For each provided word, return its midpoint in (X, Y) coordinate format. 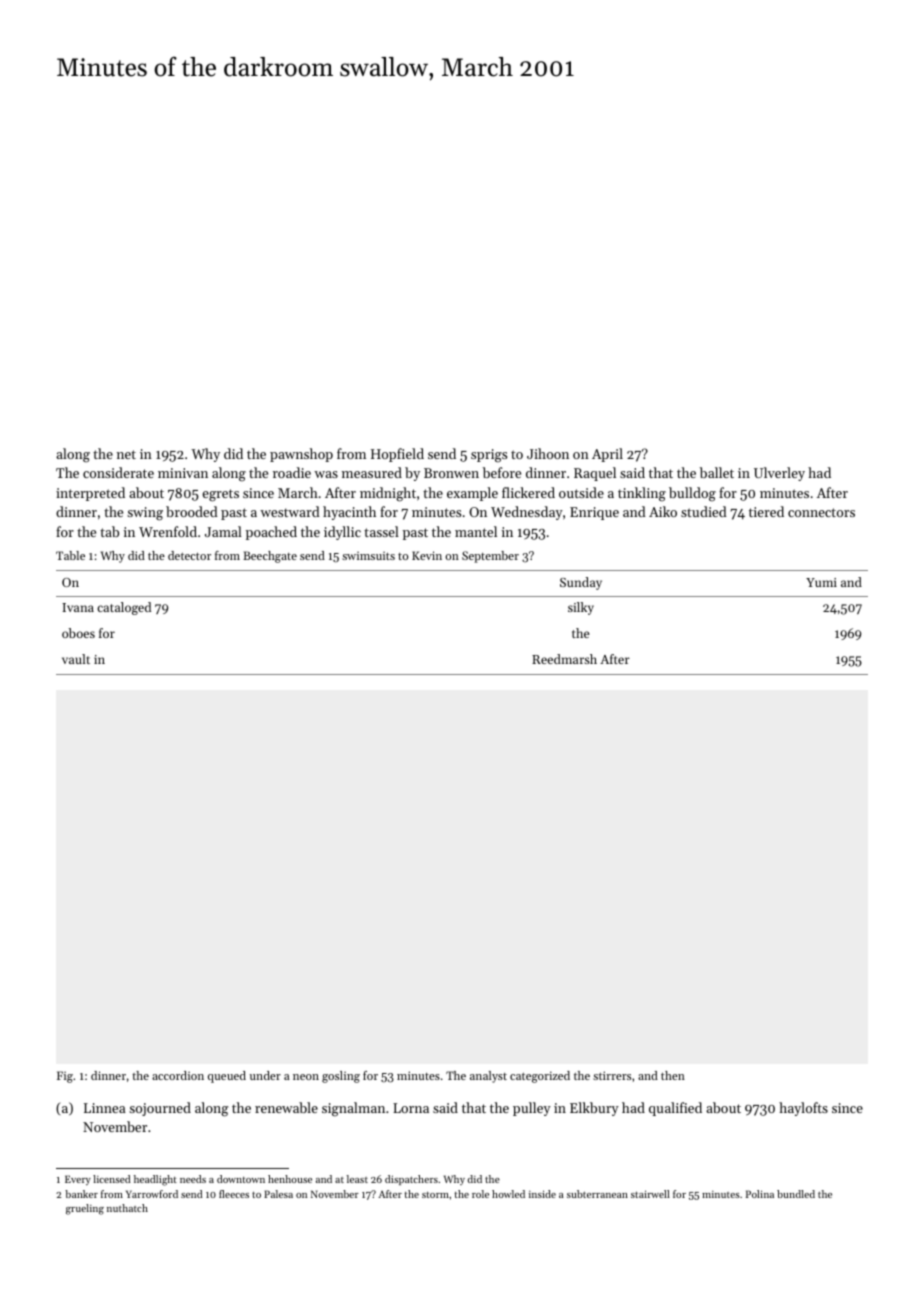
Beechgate (270, 557)
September (490, 557)
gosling (341, 1077)
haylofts (803, 1109)
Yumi (821, 582)
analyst (488, 1077)
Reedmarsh (564, 659)
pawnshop (301, 455)
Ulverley (779, 474)
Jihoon (548, 453)
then (673, 1075)
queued (227, 1077)
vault (76, 659)
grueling (85, 1209)
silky (581, 608)
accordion (178, 1075)
